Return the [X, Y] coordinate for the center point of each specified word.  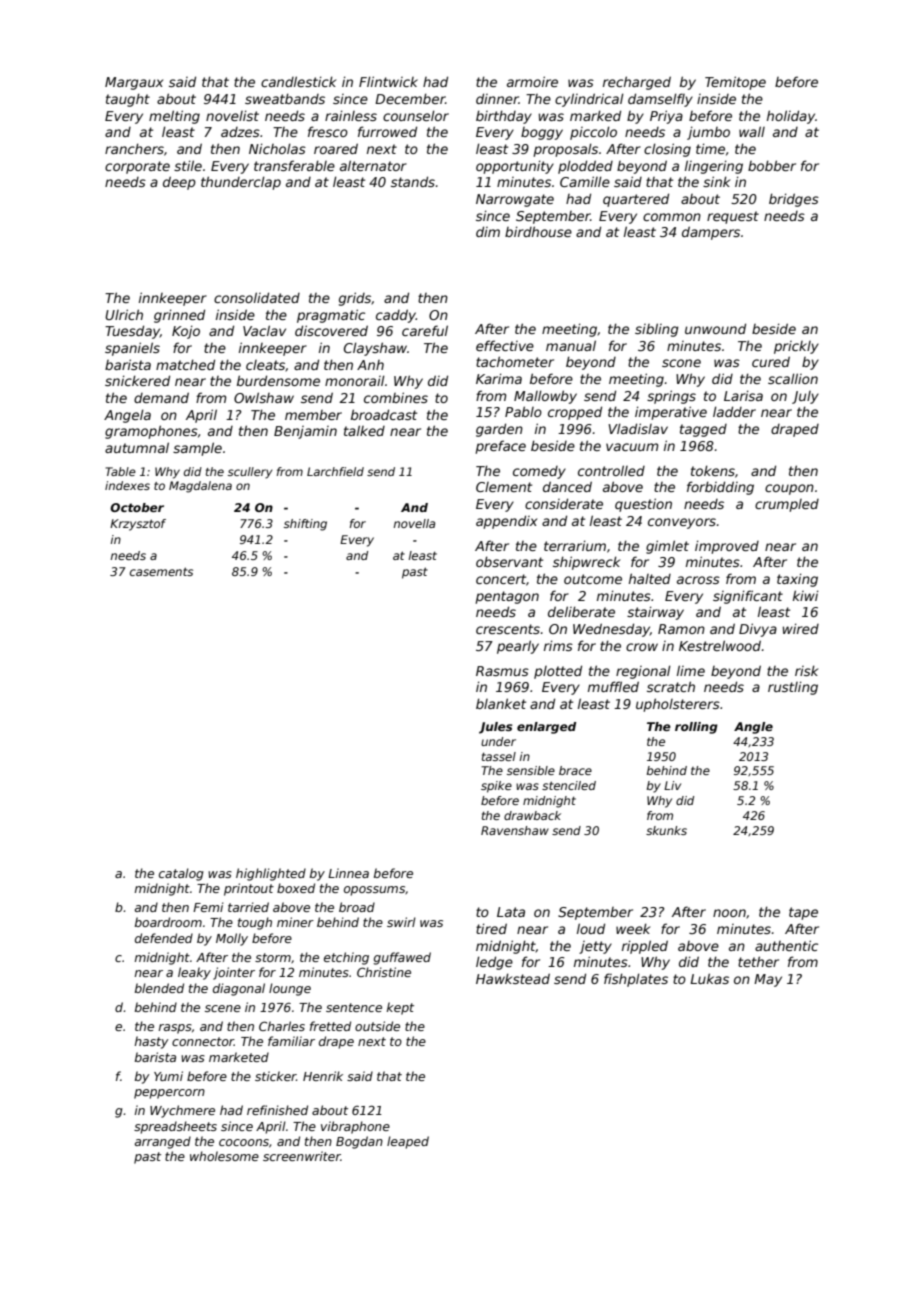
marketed [239, 1057]
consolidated [257, 297]
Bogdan [359, 1142]
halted [650, 578]
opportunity [515, 167]
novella [414, 523]
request [733, 217]
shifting [305, 525]
